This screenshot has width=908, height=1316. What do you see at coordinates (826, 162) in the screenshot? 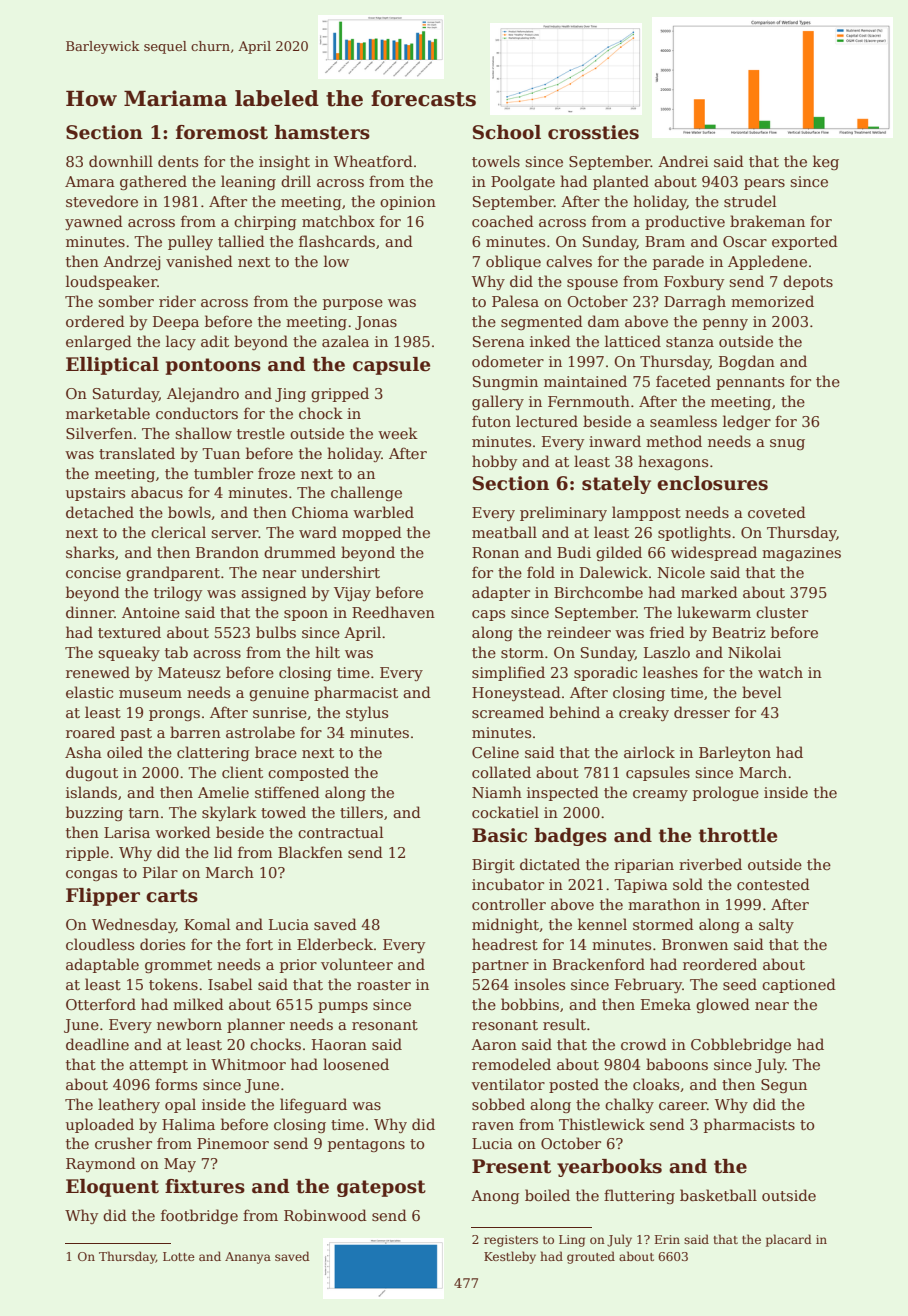
I see `keg` at bounding box center [826, 162].
